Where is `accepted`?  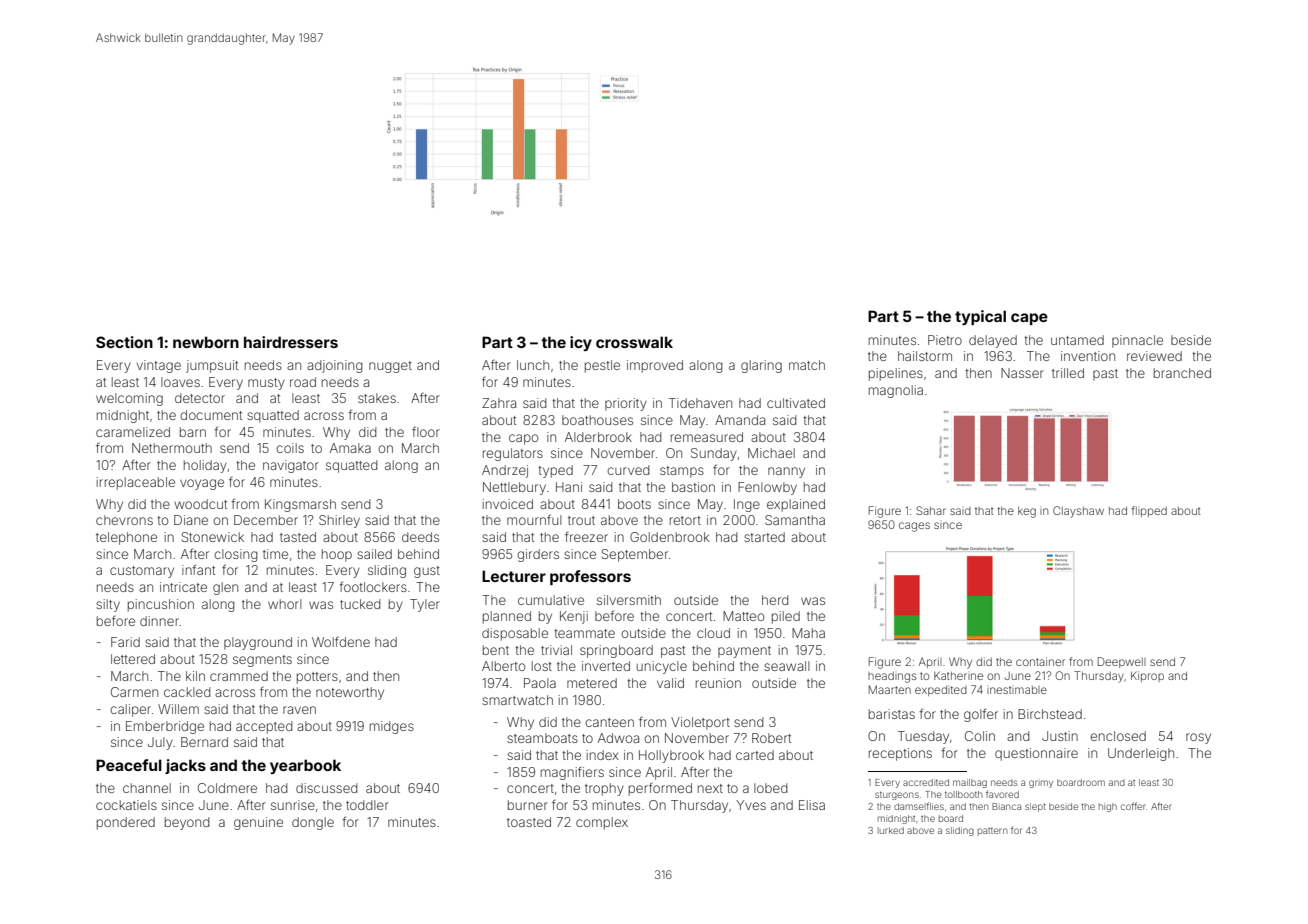
accepted is located at coordinates (264, 727).
